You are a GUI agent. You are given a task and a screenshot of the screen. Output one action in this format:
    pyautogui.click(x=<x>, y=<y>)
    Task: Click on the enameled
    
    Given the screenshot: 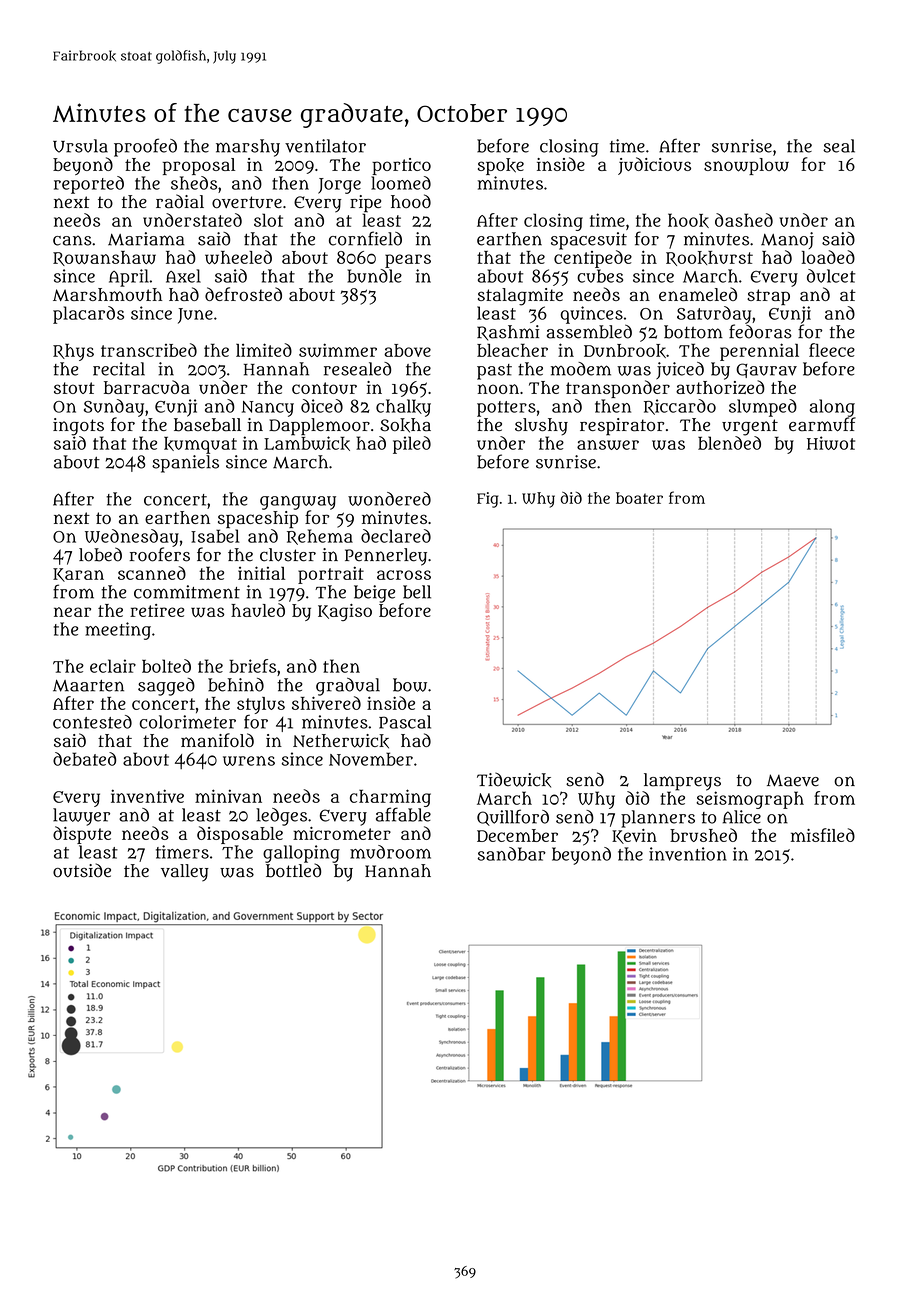 What is the action you would take?
    pyautogui.click(x=698, y=294)
